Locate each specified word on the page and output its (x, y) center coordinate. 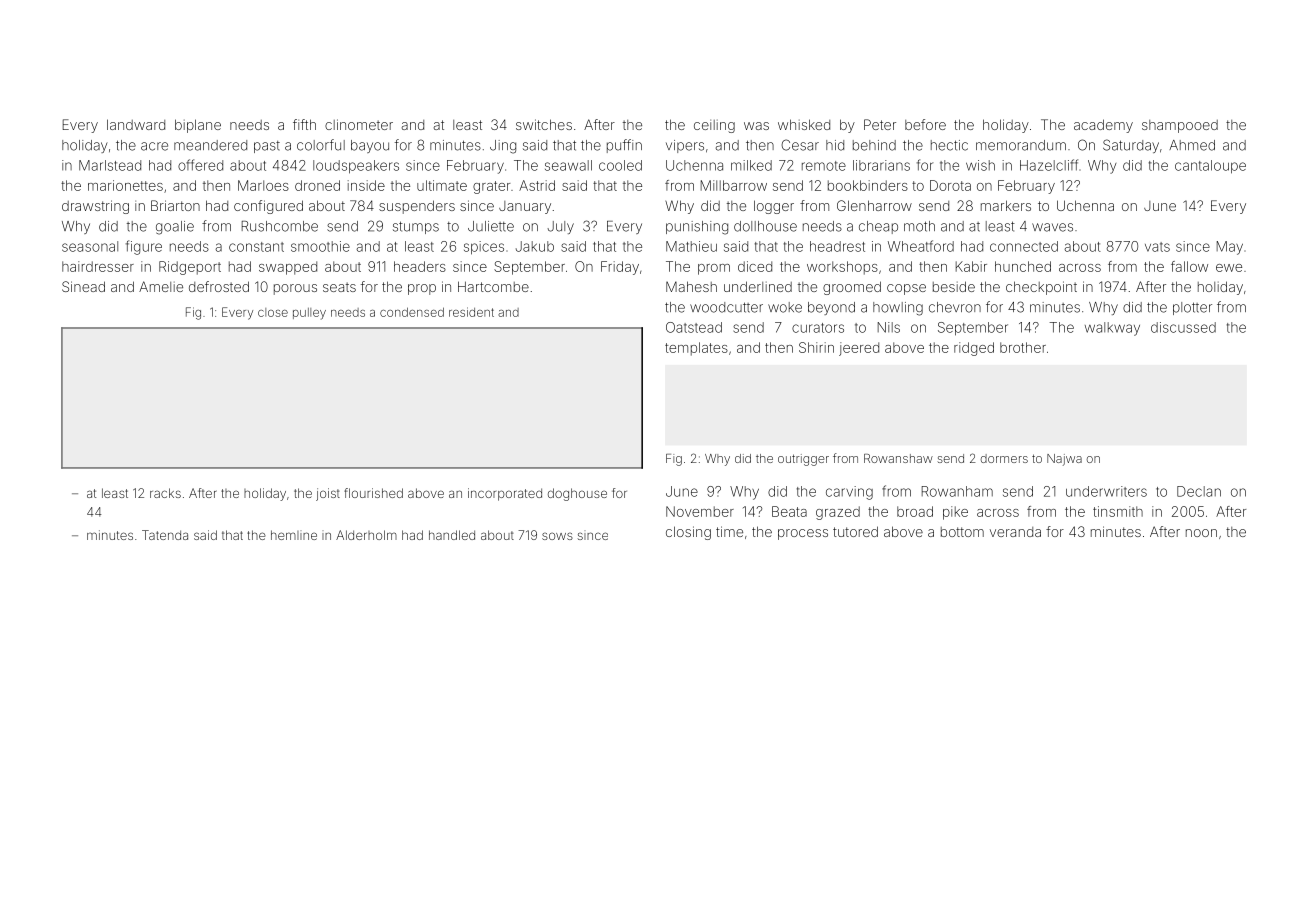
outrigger (803, 460)
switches (544, 124)
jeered (859, 349)
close (273, 312)
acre (154, 146)
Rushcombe (280, 226)
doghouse (577, 494)
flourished (373, 493)
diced (755, 266)
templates (696, 349)
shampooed (1180, 126)
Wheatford (921, 246)
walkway (1112, 329)
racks (165, 493)
